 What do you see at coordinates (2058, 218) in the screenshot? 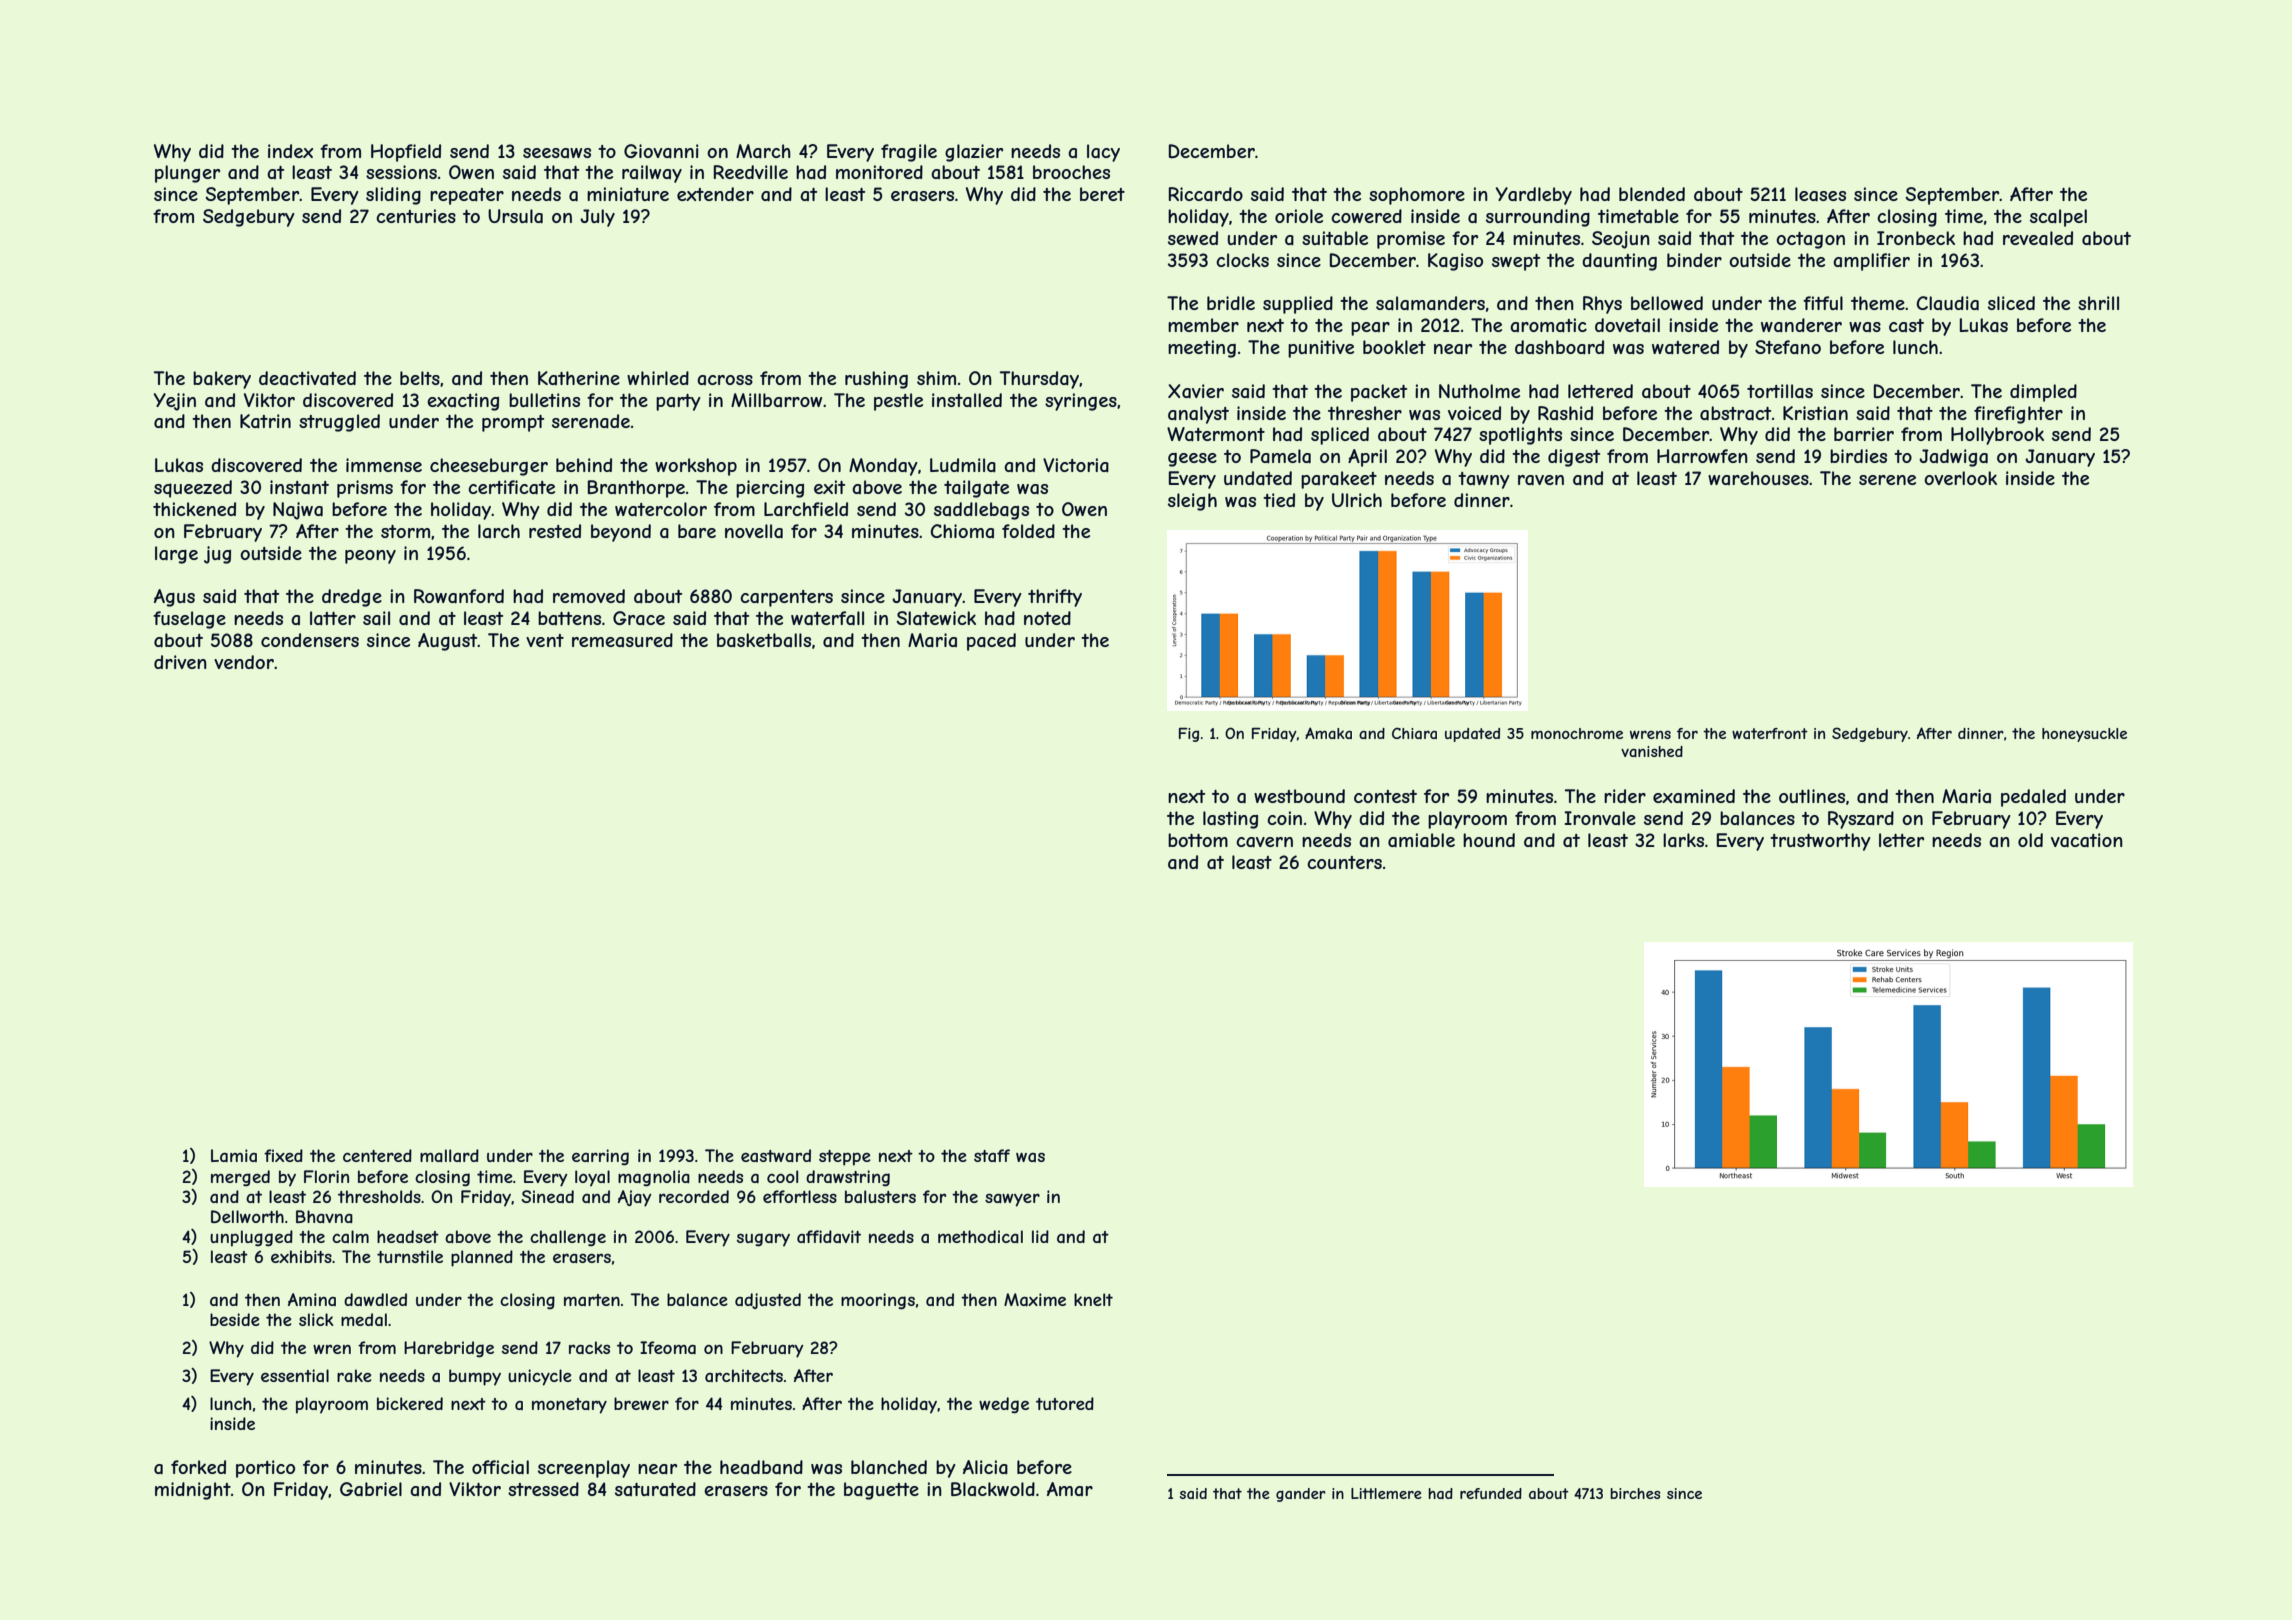
I see `scalpel` at bounding box center [2058, 218].
